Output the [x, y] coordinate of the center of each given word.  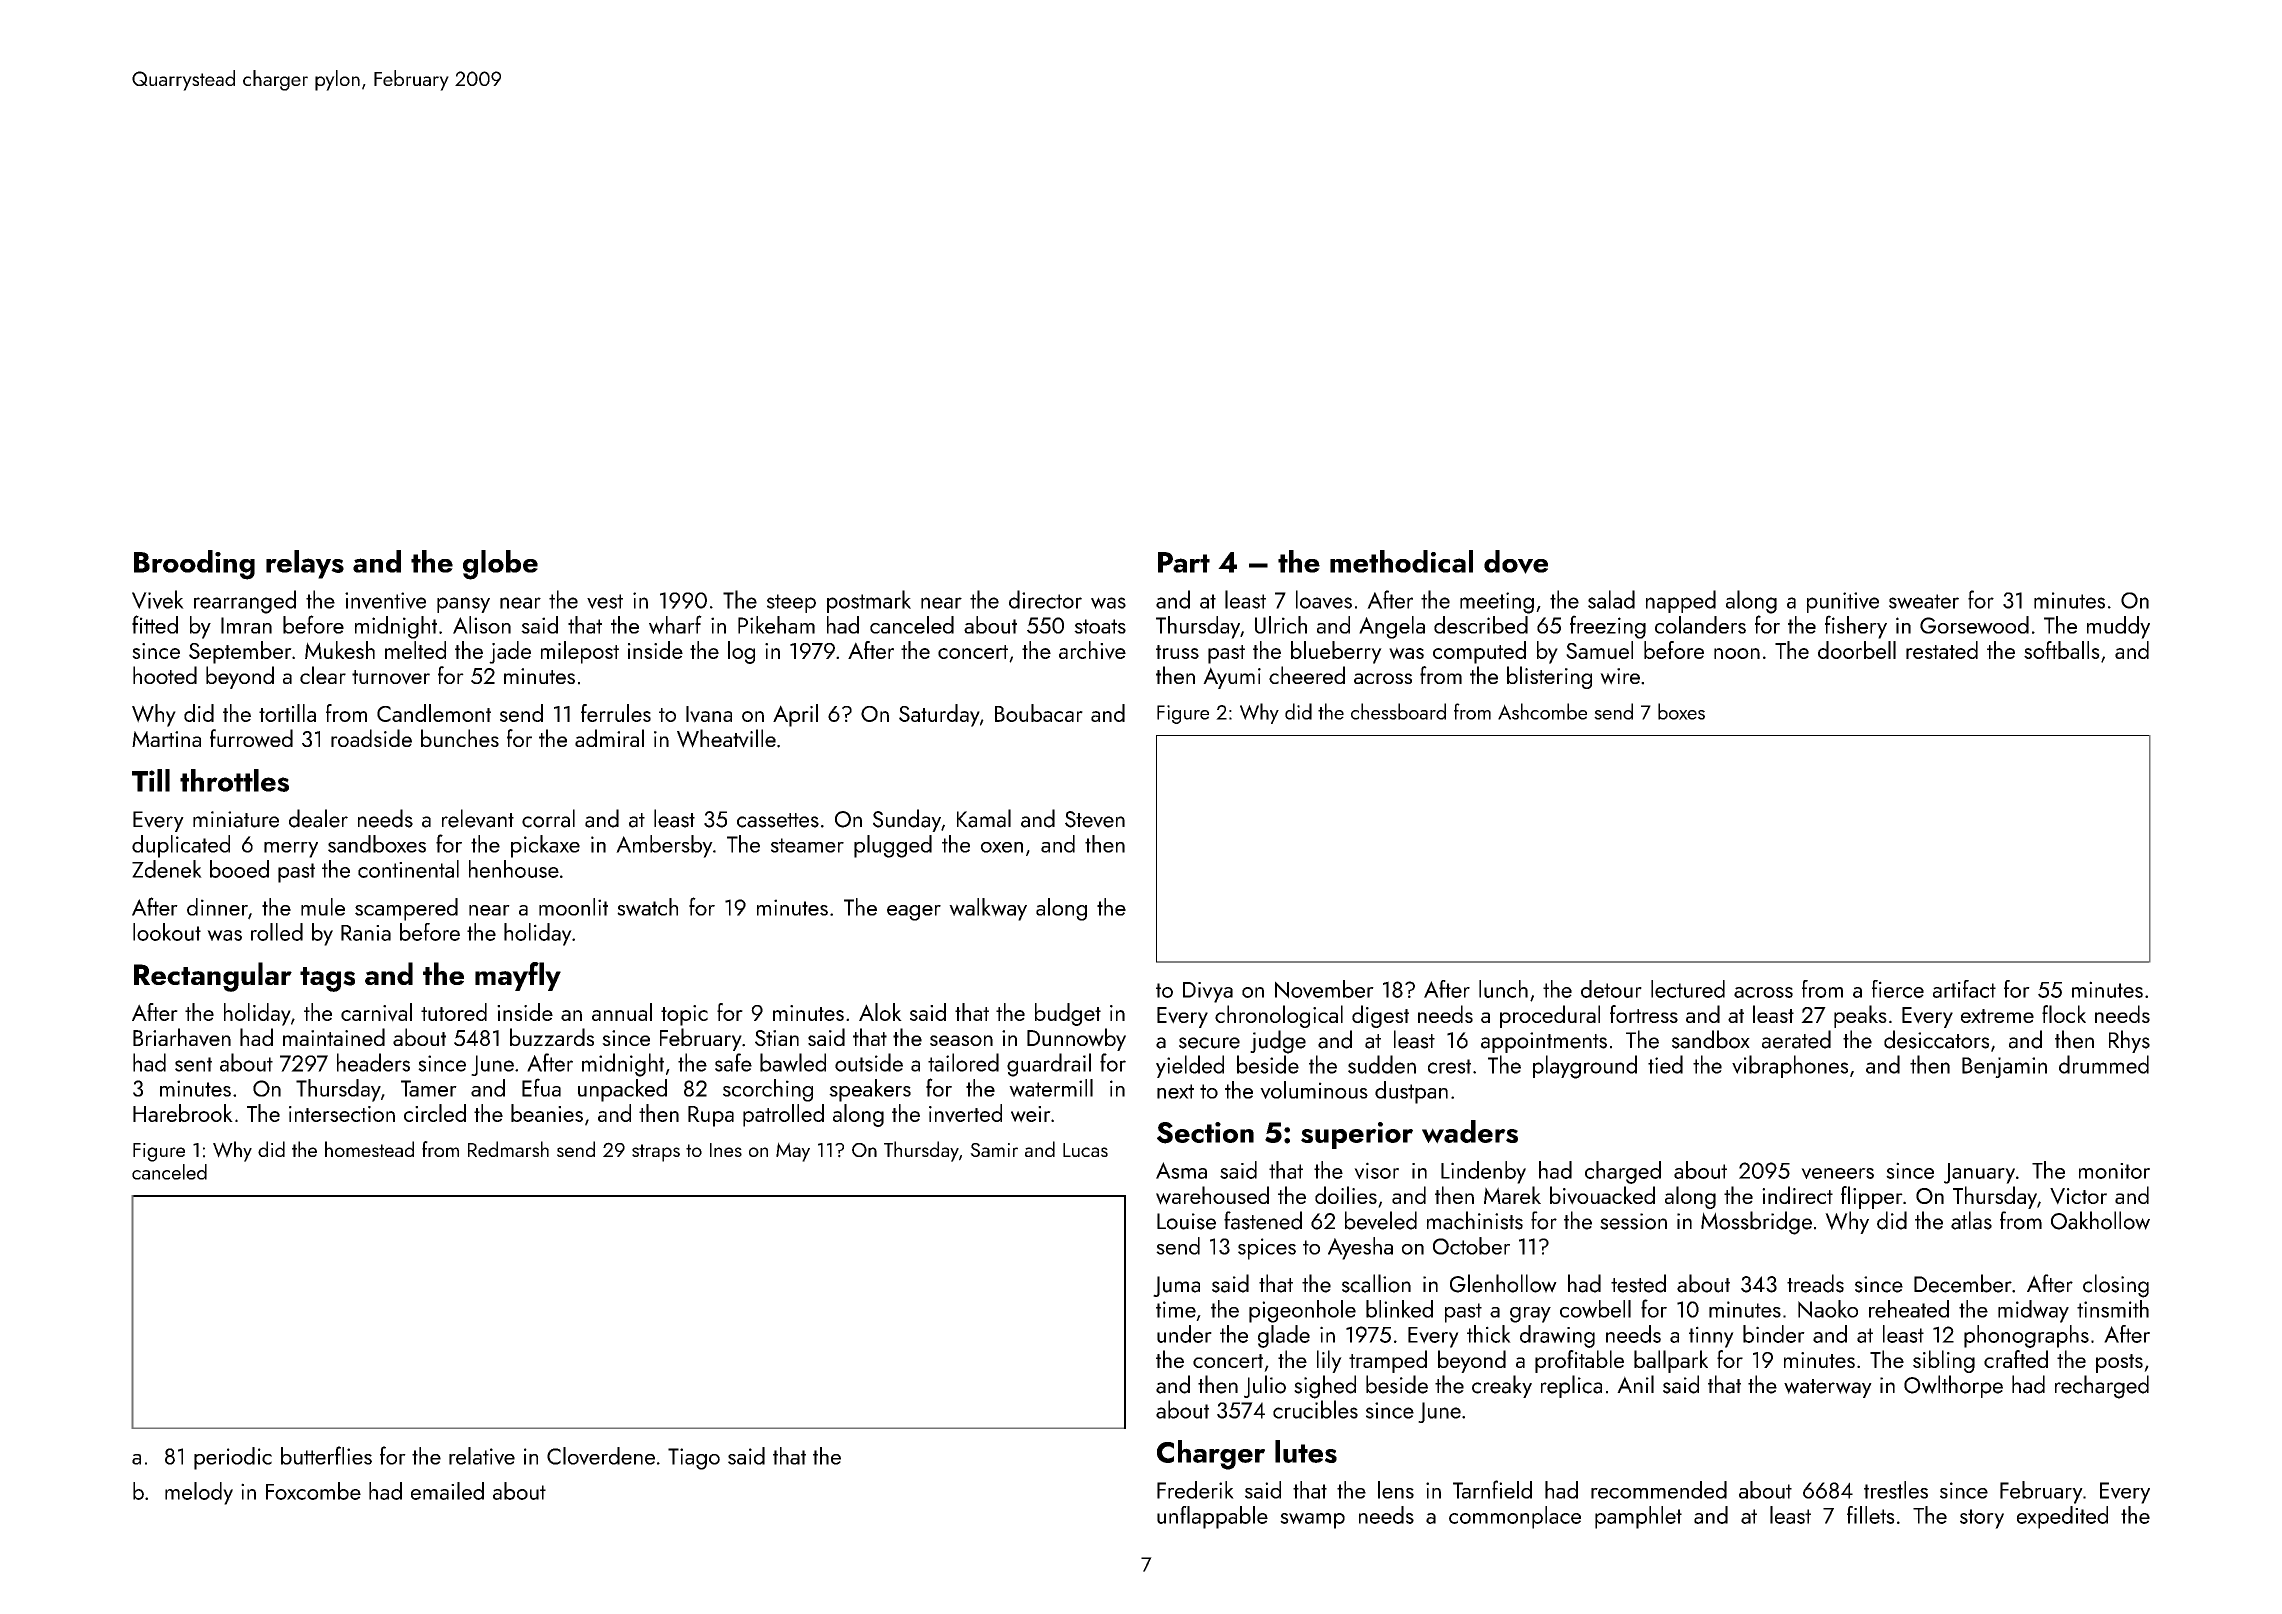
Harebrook [183, 1113]
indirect [1797, 1195]
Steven [1095, 819]
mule [323, 907]
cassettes [778, 820]
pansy [463, 605]
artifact [1964, 989]
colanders [1700, 625]
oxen [1002, 847]
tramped [1388, 1361]
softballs [2062, 650]
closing [2116, 1286]
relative [482, 1456]
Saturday [939, 715]
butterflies [326, 1455]
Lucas [1085, 1150]
